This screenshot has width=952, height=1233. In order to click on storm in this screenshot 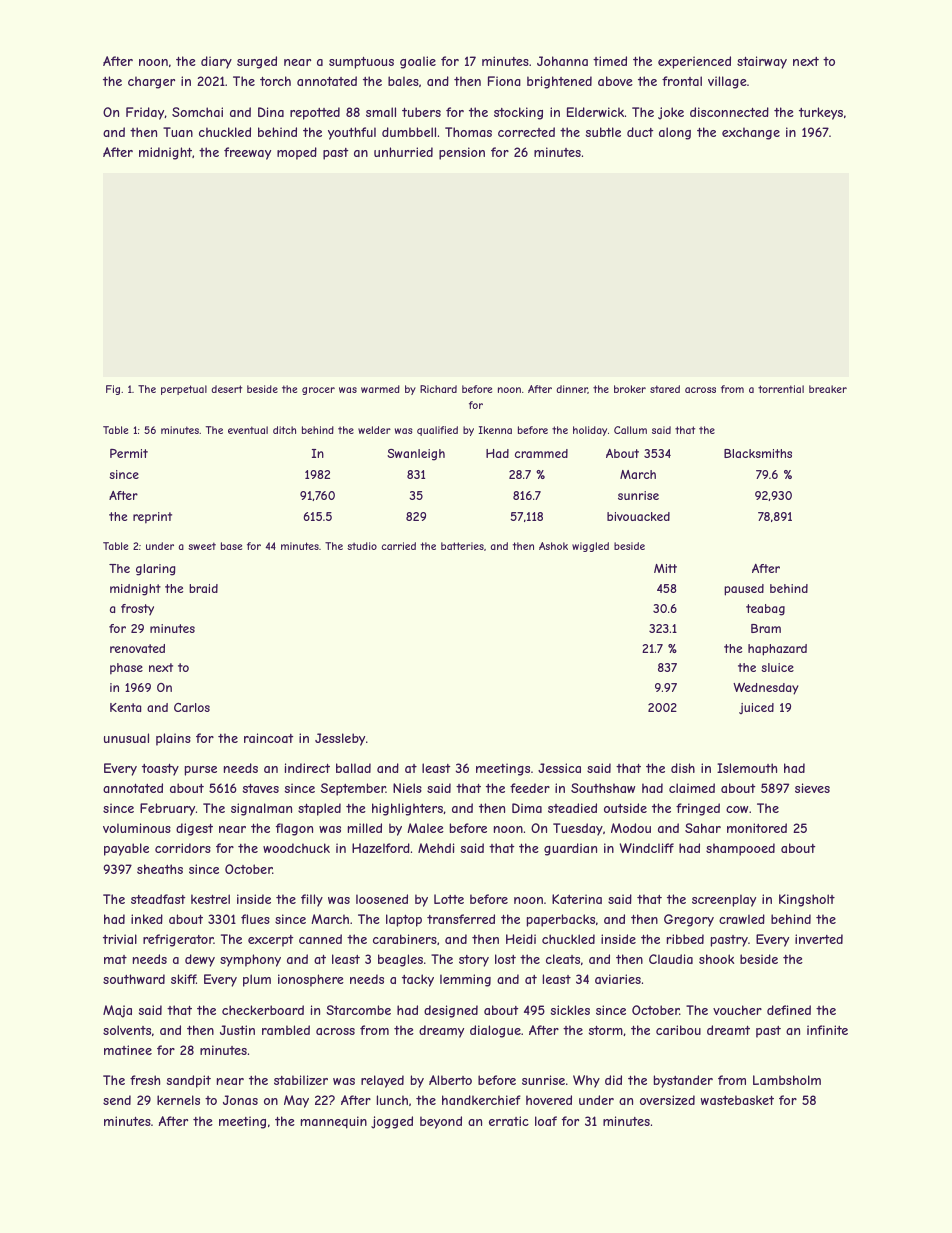, I will do `click(606, 1030)`.
